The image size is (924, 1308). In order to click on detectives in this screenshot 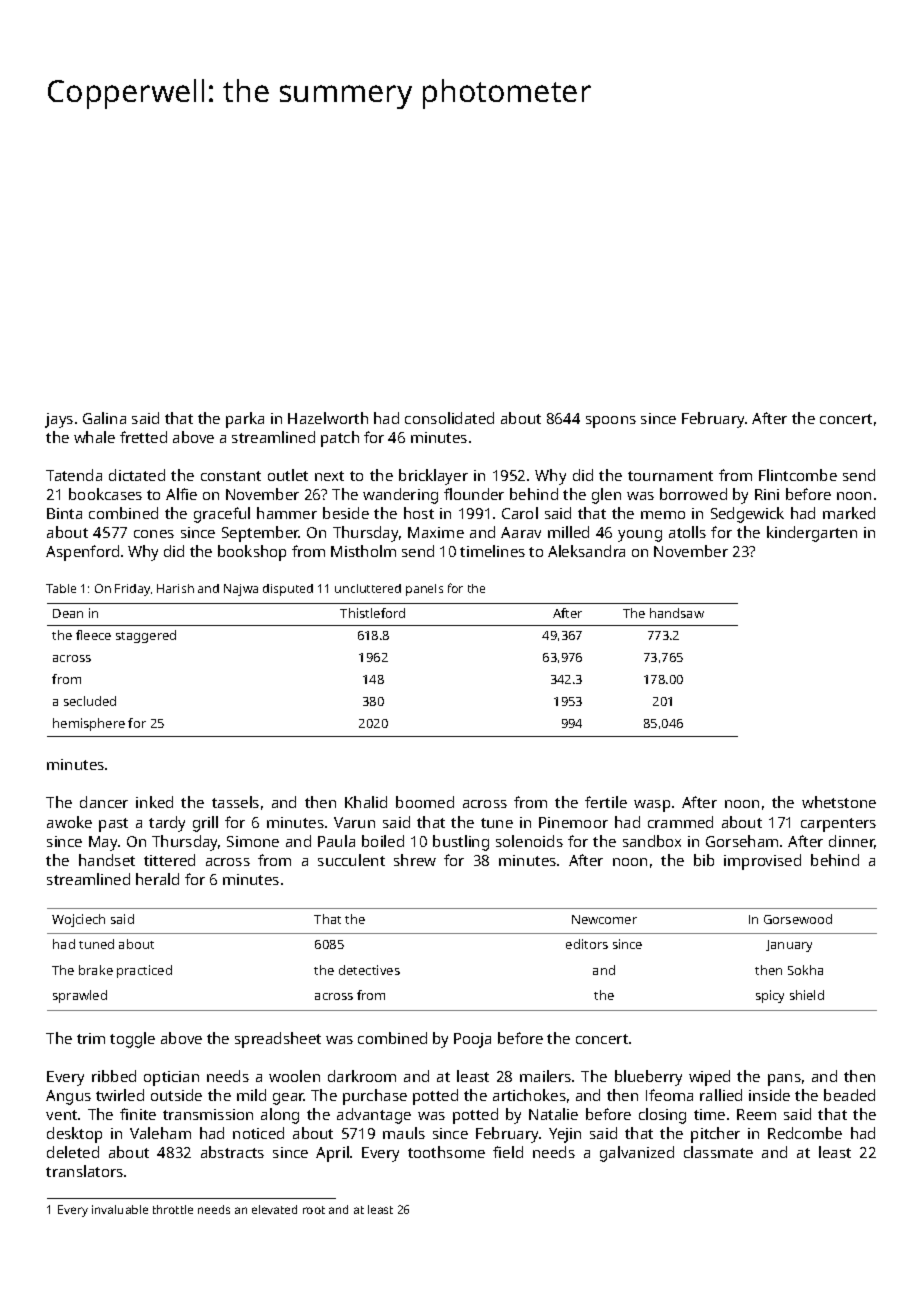, I will do `click(369, 970)`.
